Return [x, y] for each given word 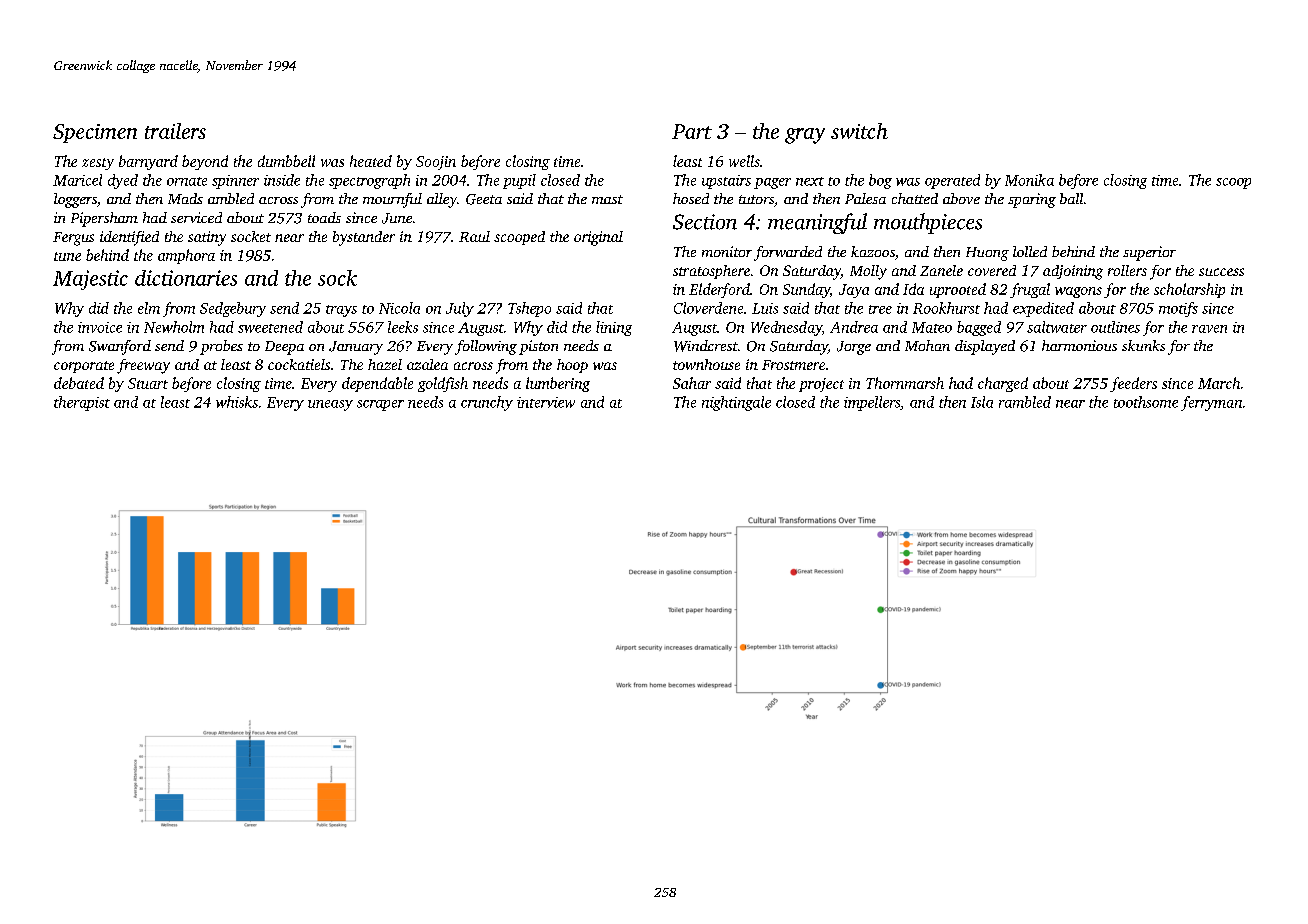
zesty [98, 164]
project [821, 385]
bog [880, 181]
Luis [765, 308]
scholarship [1189, 290]
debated [79, 383]
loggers [75, 200]
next [810, 181]
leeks [403, 327]
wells [744, 161]
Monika [1029, 180]
